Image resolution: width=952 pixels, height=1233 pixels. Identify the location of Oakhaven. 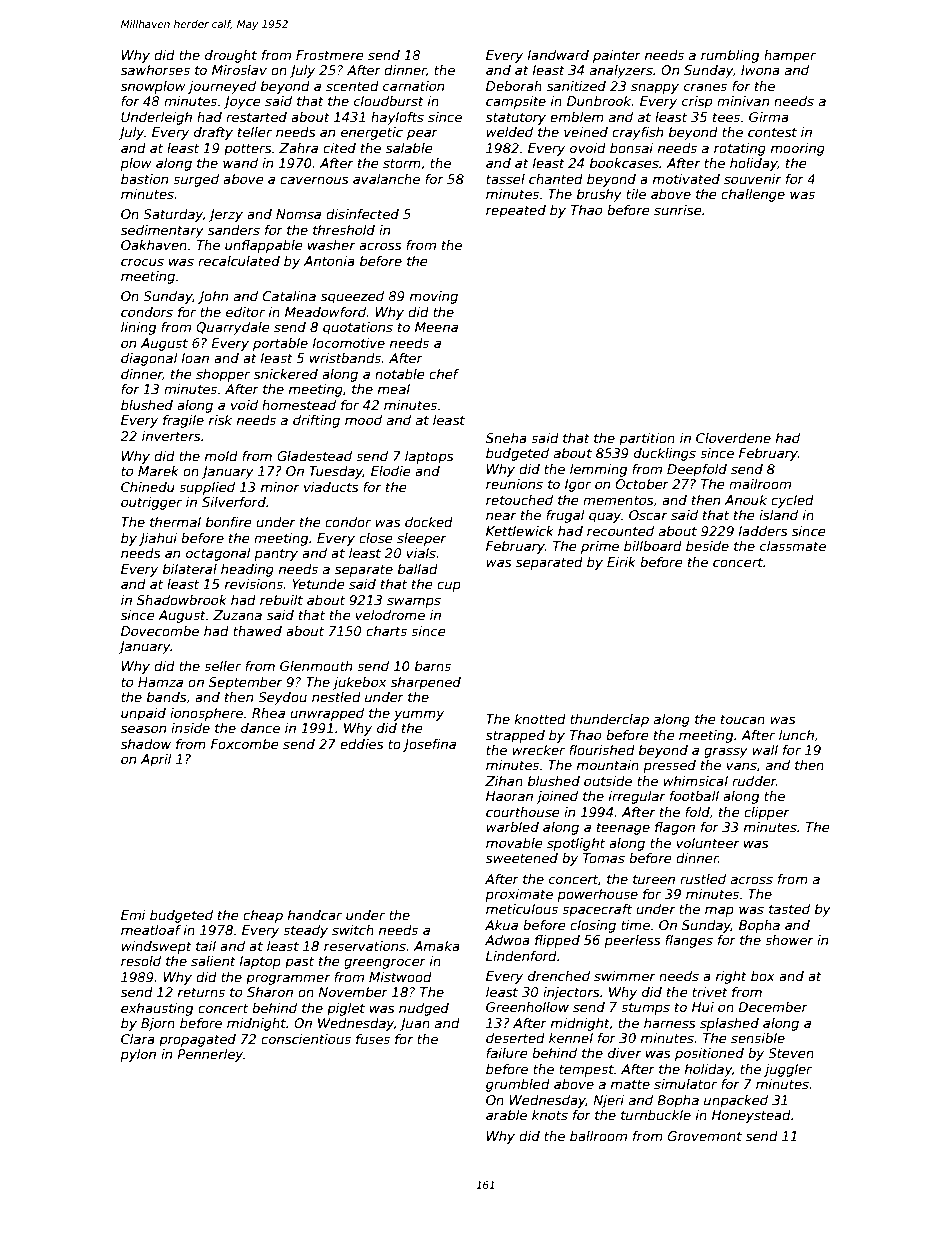
(154, 245).
